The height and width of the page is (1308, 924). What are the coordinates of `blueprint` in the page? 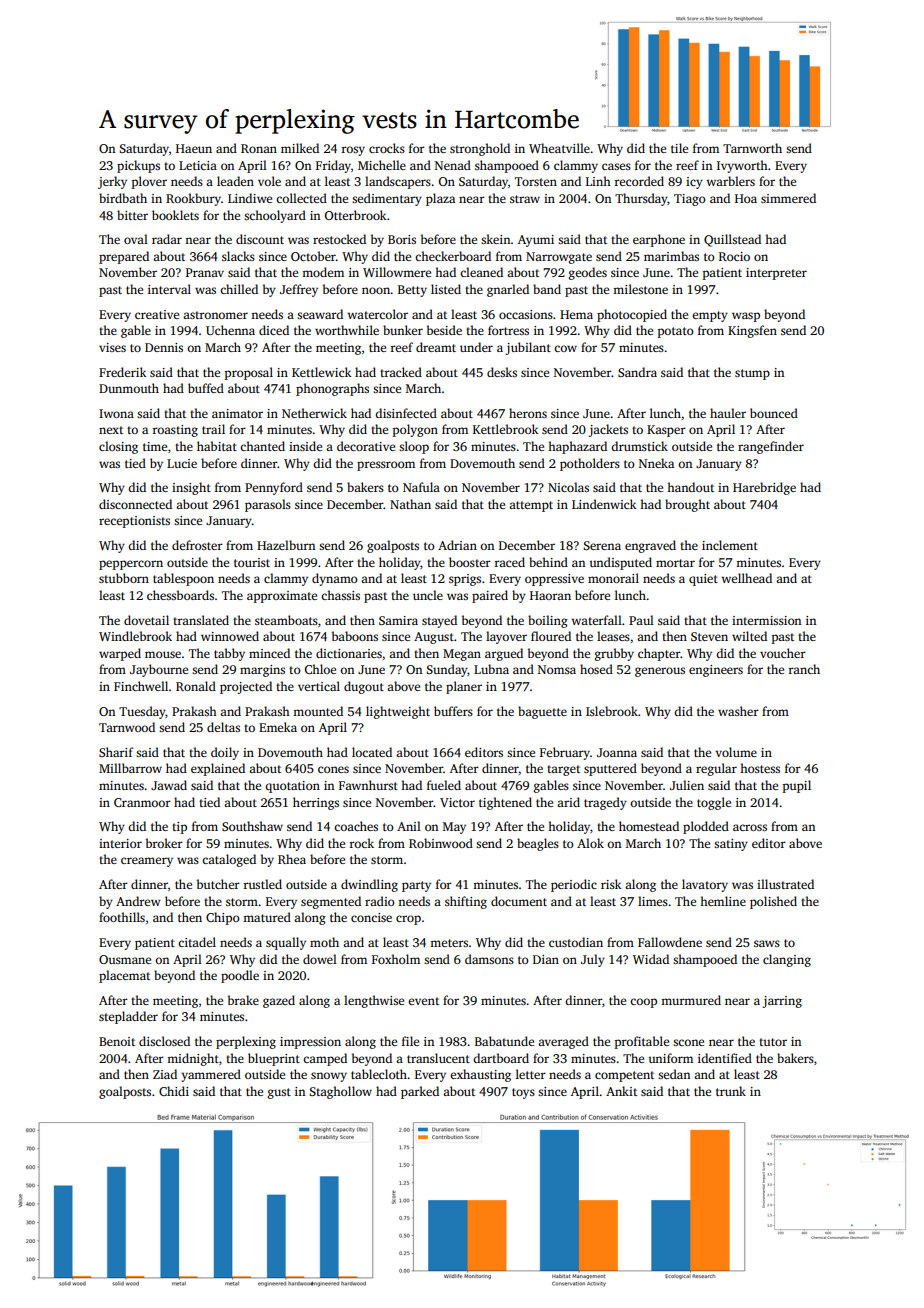 It's located at (274, 1059).
